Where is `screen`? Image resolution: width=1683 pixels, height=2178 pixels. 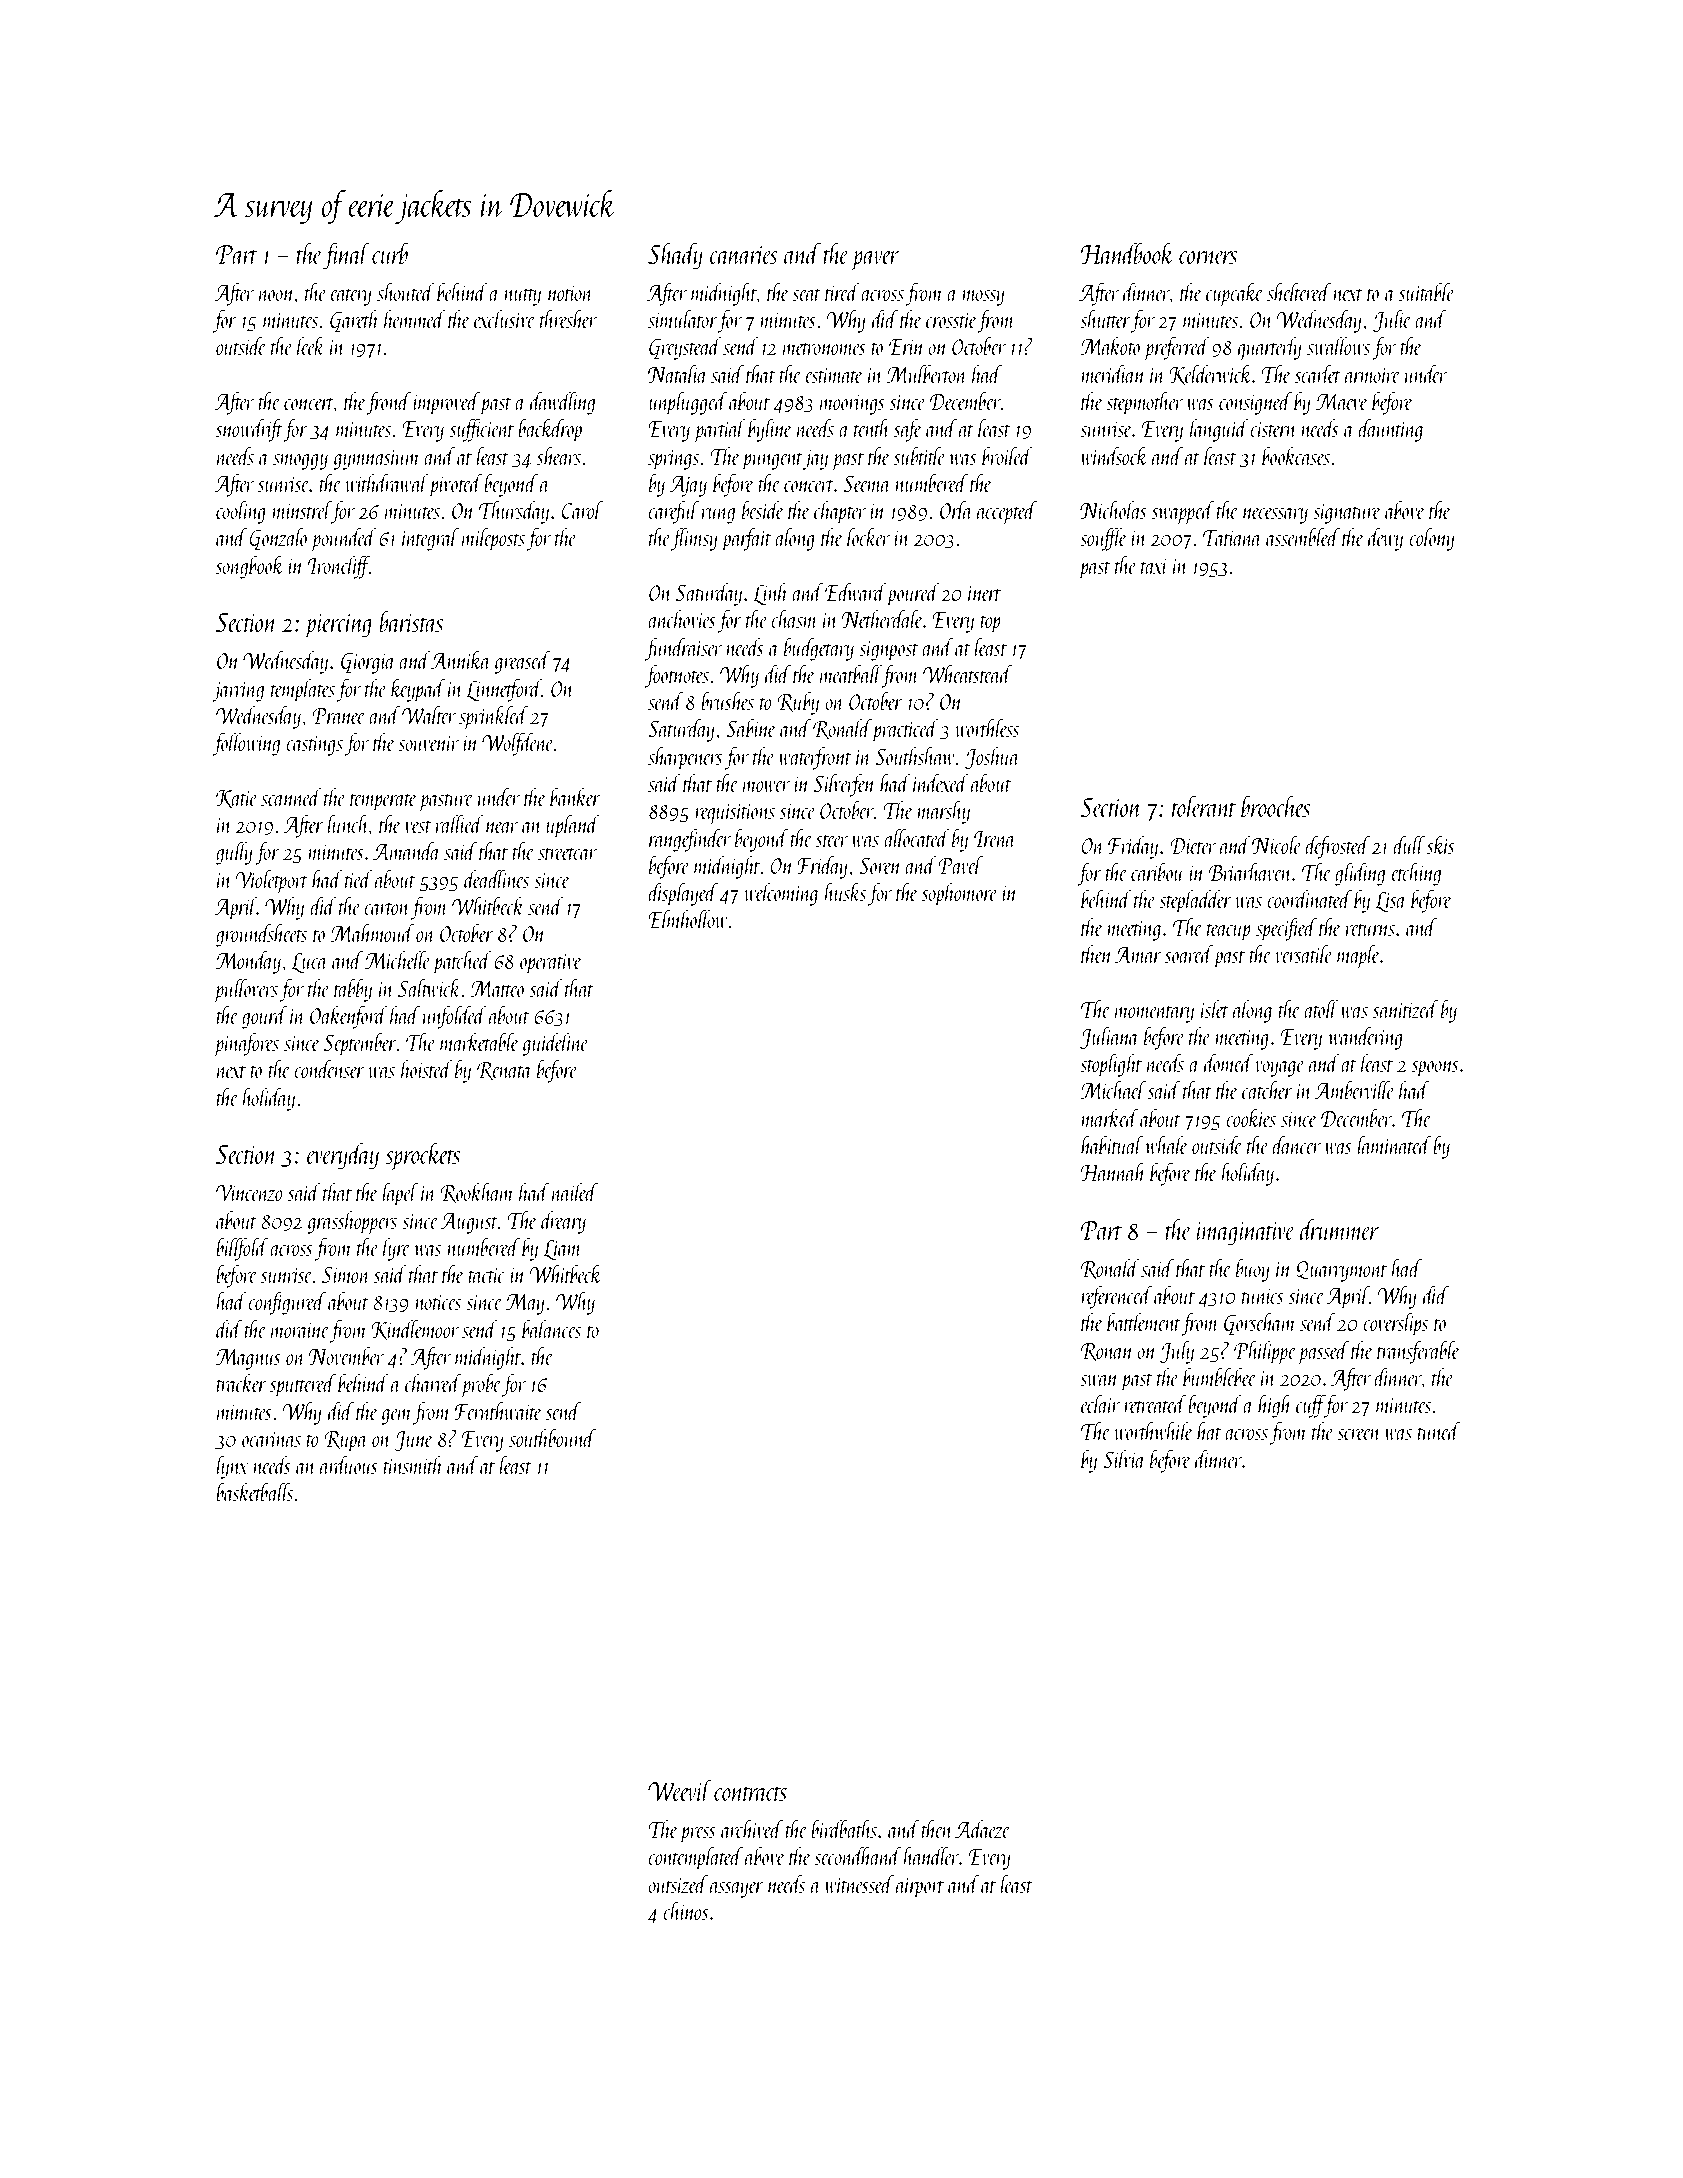
screen is located at coordinates (1359, 1434).
